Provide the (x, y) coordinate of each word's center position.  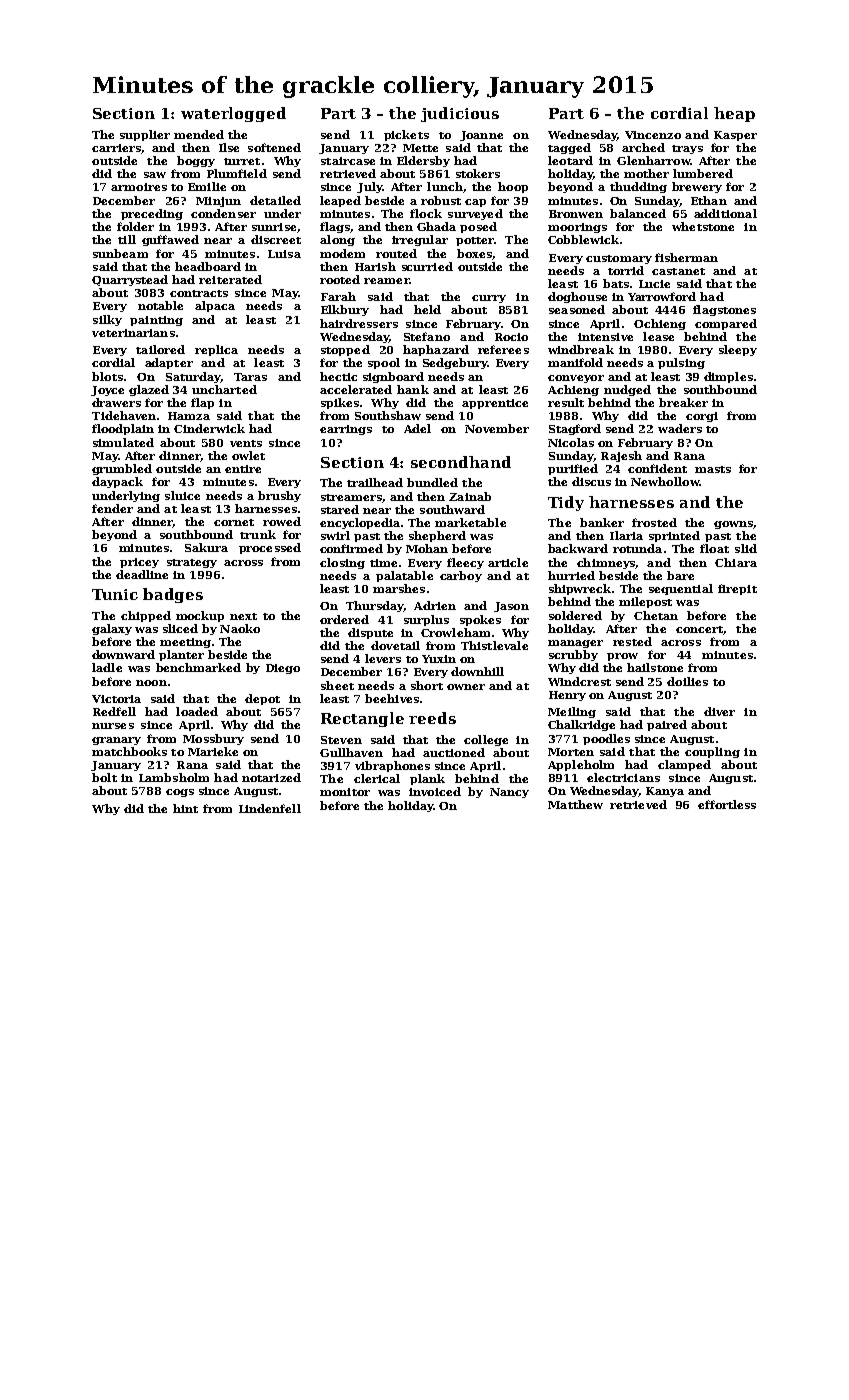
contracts (199, 293)
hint (185, 808)
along (337, 240)
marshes (399, 588)
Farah (338, 296)
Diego (283, 669)
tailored (160, 349)
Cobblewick (583, 239)
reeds (432, 718)
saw (155, 175)
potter (475, 241)
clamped (684, 765)
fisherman (686, 257)
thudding (638, 187)
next (243, 616)
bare (680, 575)
